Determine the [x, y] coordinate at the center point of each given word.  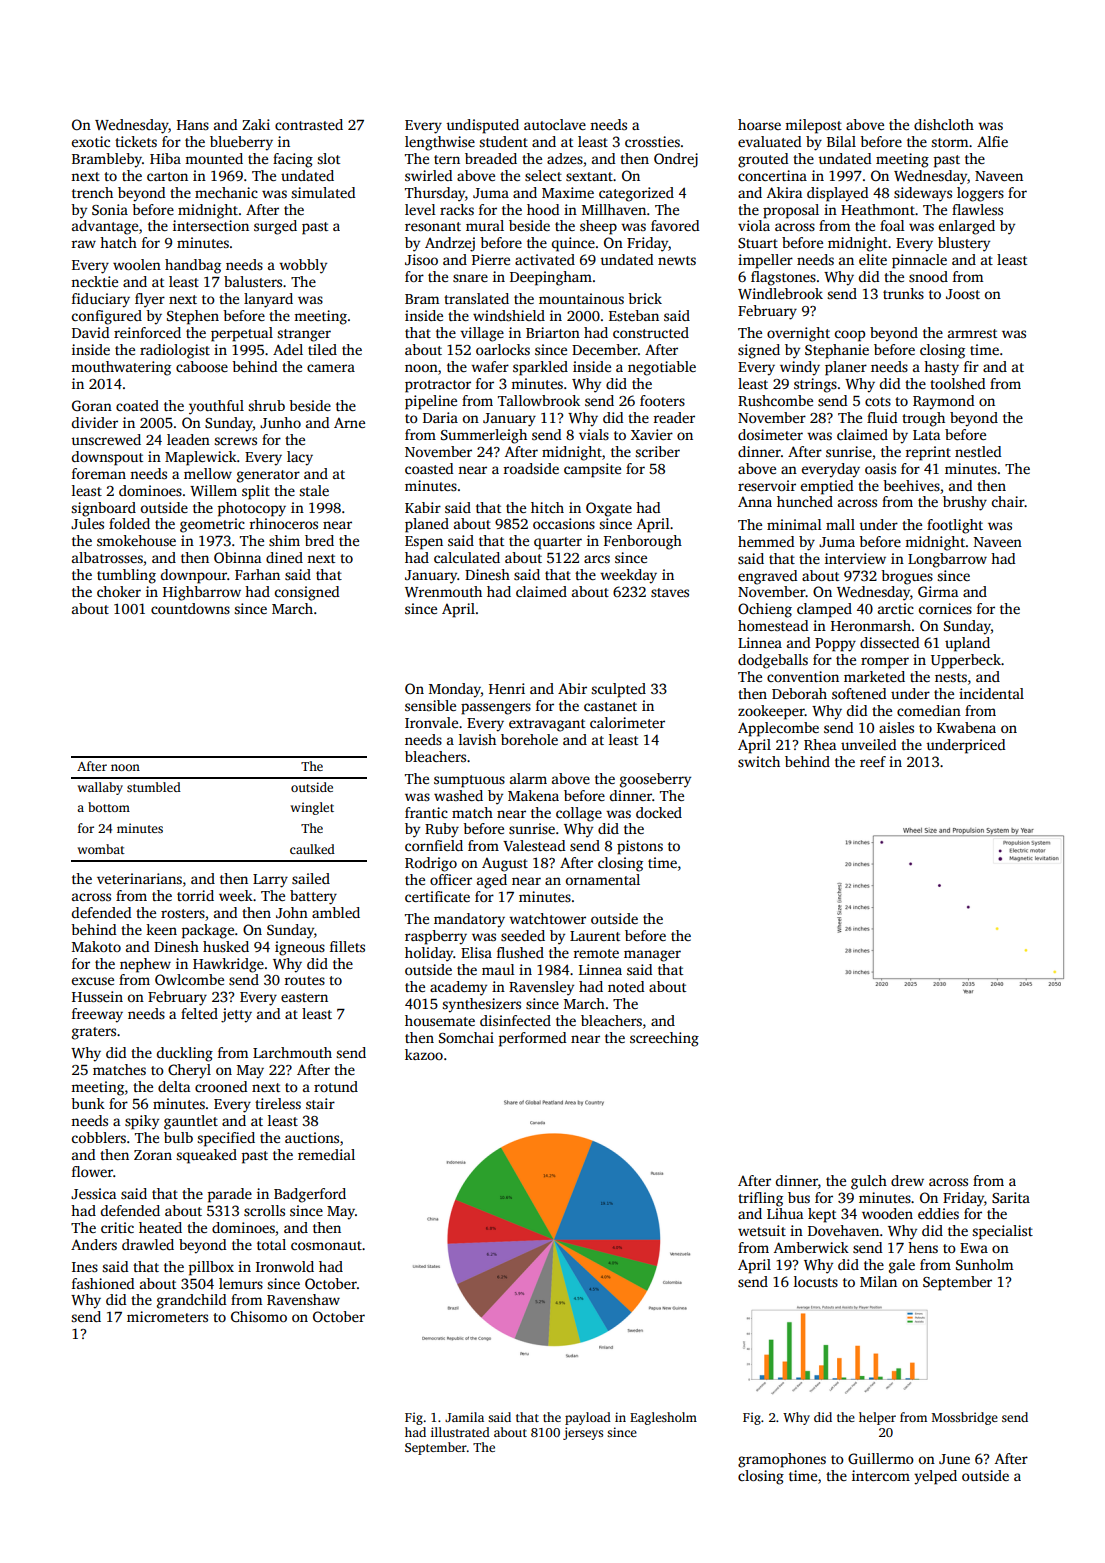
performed [532, 1039]
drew [907, 1180]
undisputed [482, 126]
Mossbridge [965, 1418]
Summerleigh [484, 436]
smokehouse [136, 540]
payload [588, 1418]
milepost [813, 126]
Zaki [256, 124]
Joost [963, 294]
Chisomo [259, 1316]
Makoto [96, 946]
